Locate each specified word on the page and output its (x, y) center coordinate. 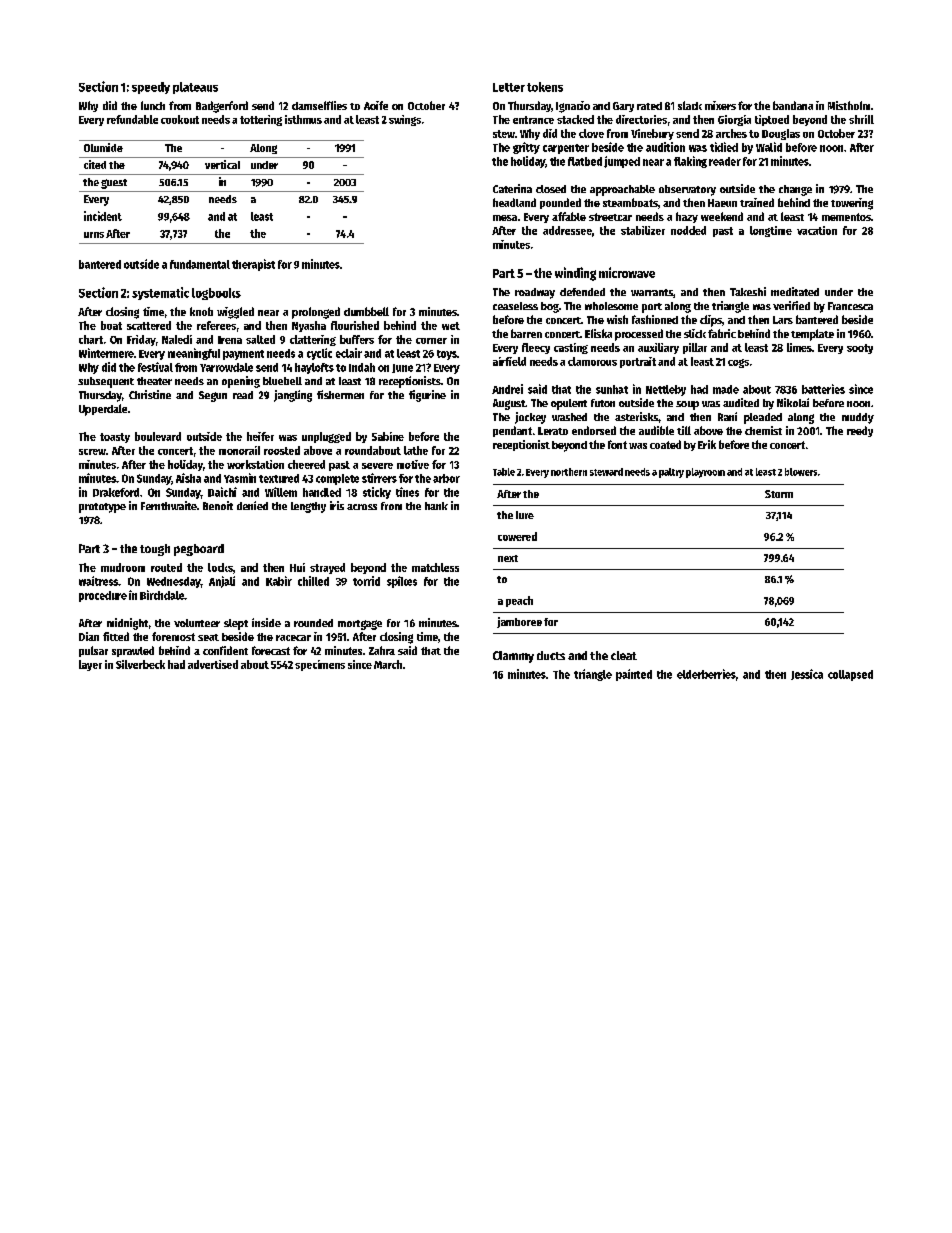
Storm (779, 494)
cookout (180, 119)
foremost (173, 636)
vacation (817, 230)
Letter (509, 87)
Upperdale (103, 410)
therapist (253, 265)
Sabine (388, 436)
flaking (690, 162)
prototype (102, 508)
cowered (517, 536)
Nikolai (793, 402)
